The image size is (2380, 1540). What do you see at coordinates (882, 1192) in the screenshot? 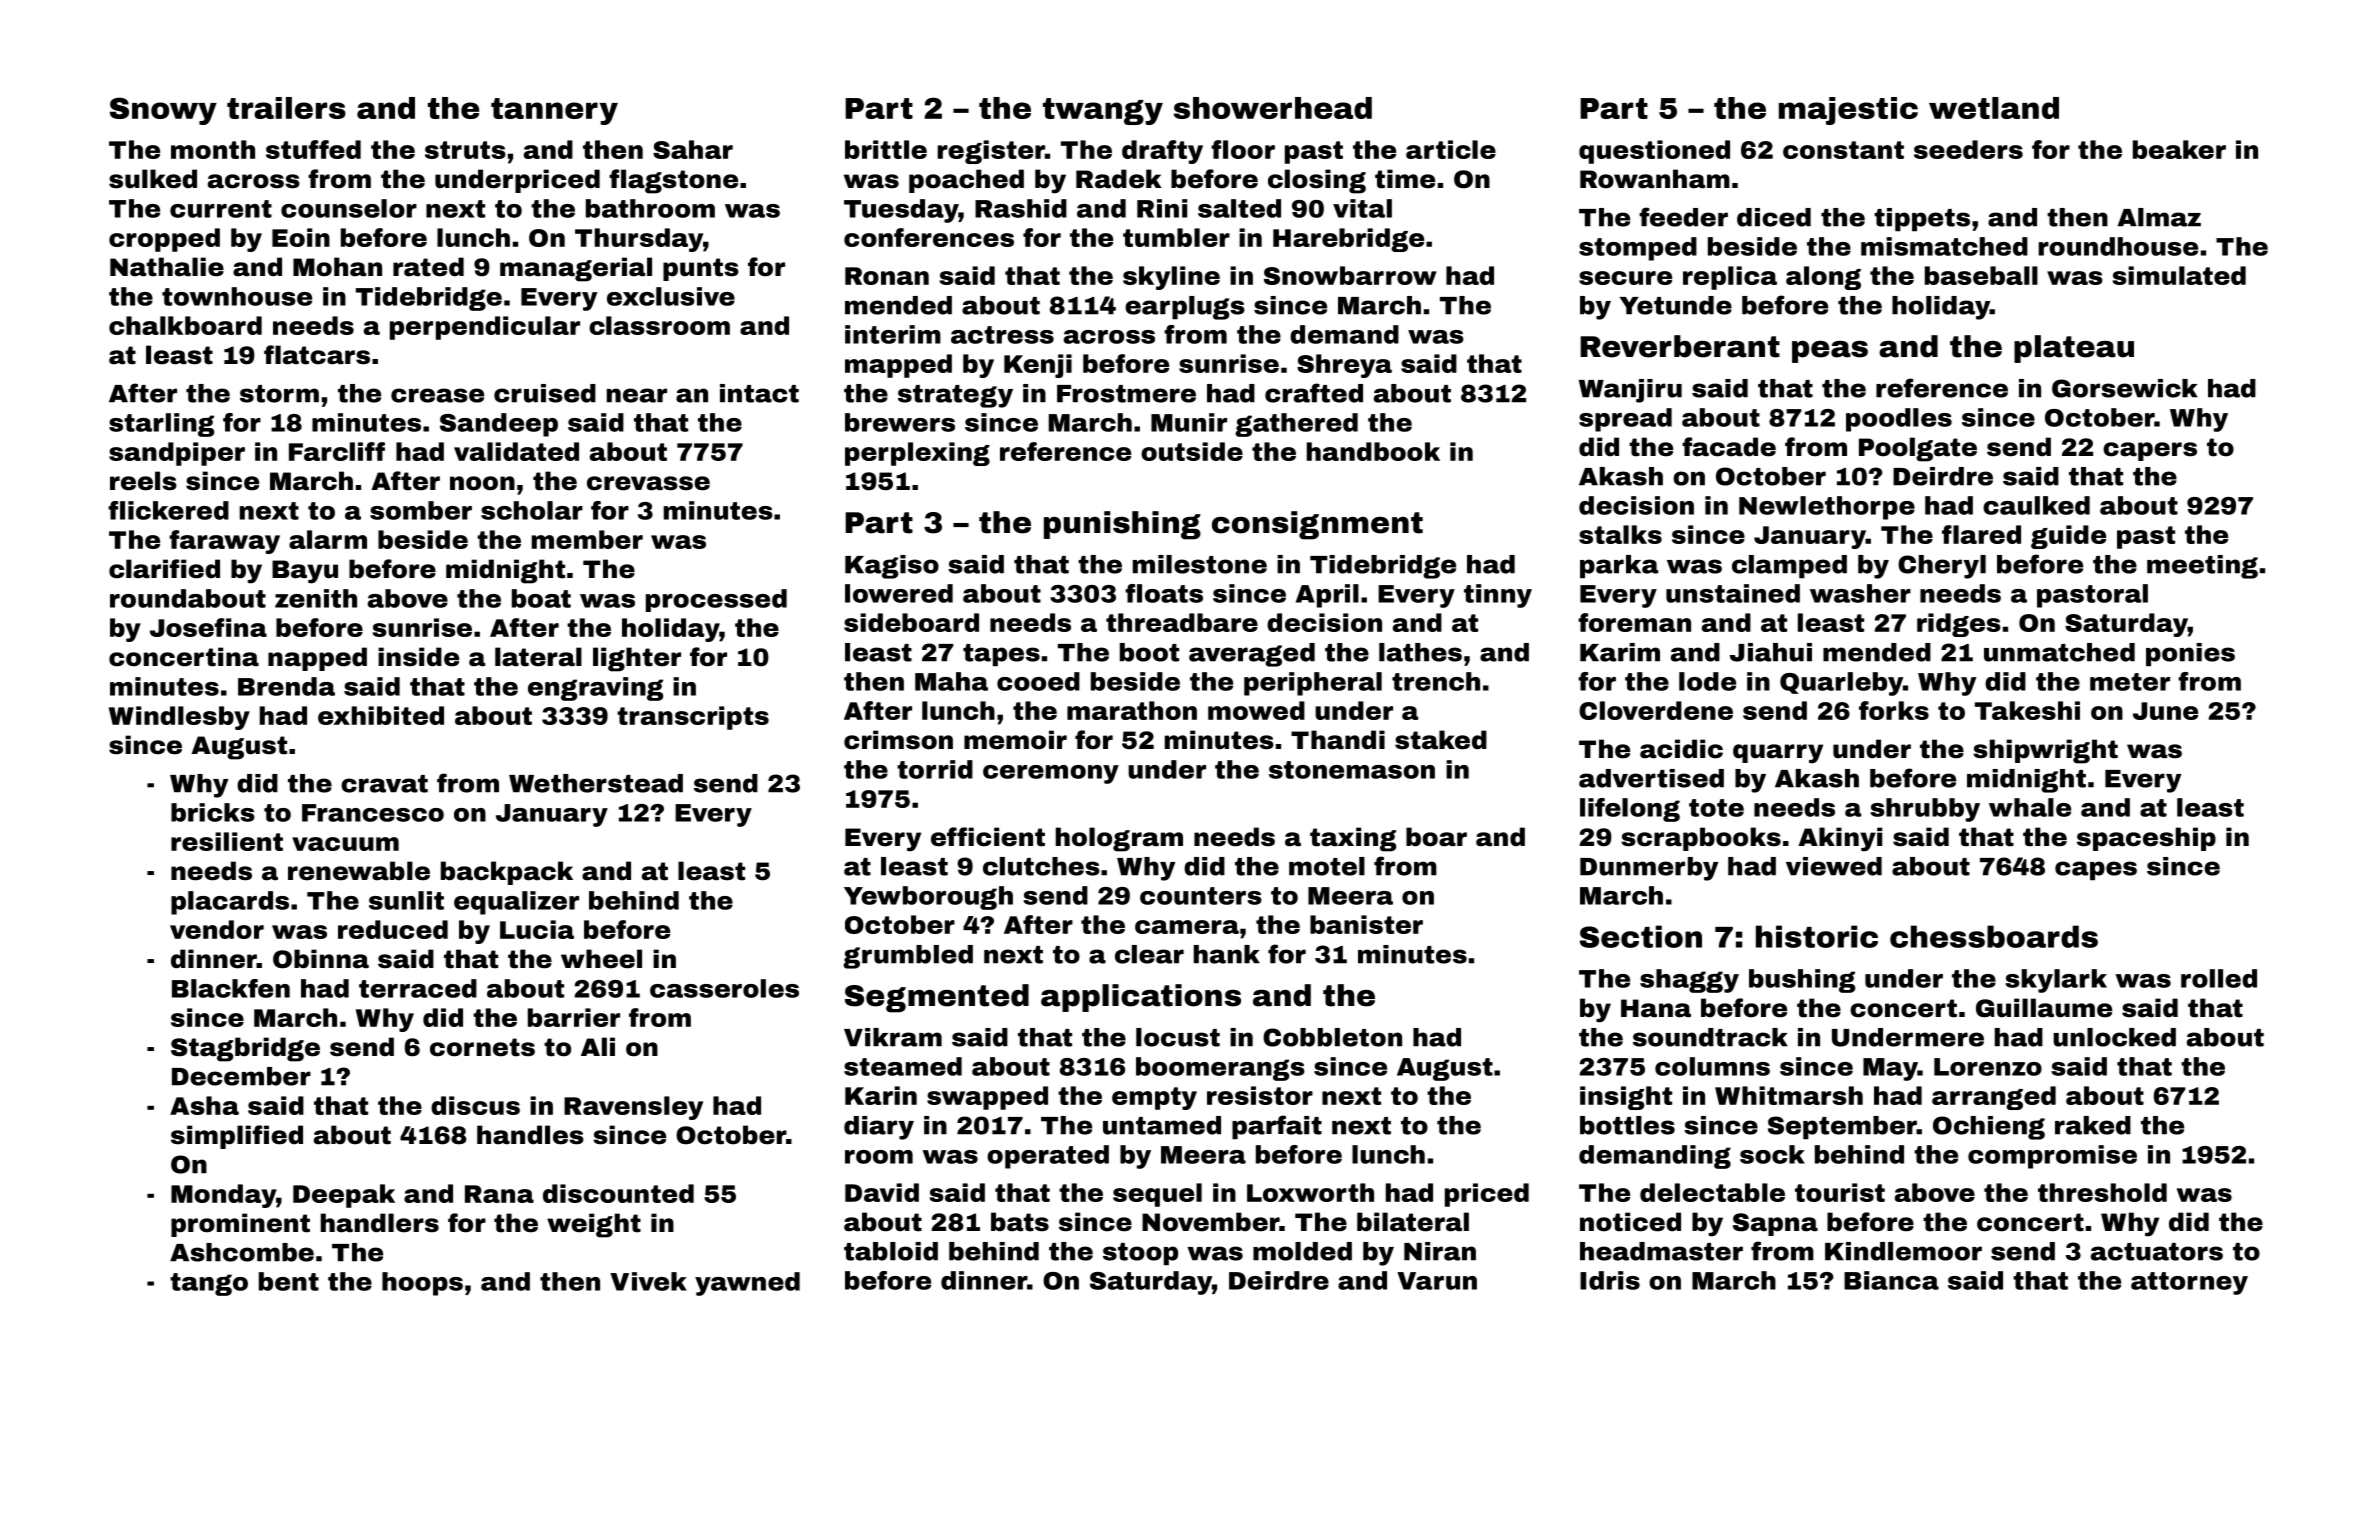
I see `David` at bounding box center [882, 1192].
